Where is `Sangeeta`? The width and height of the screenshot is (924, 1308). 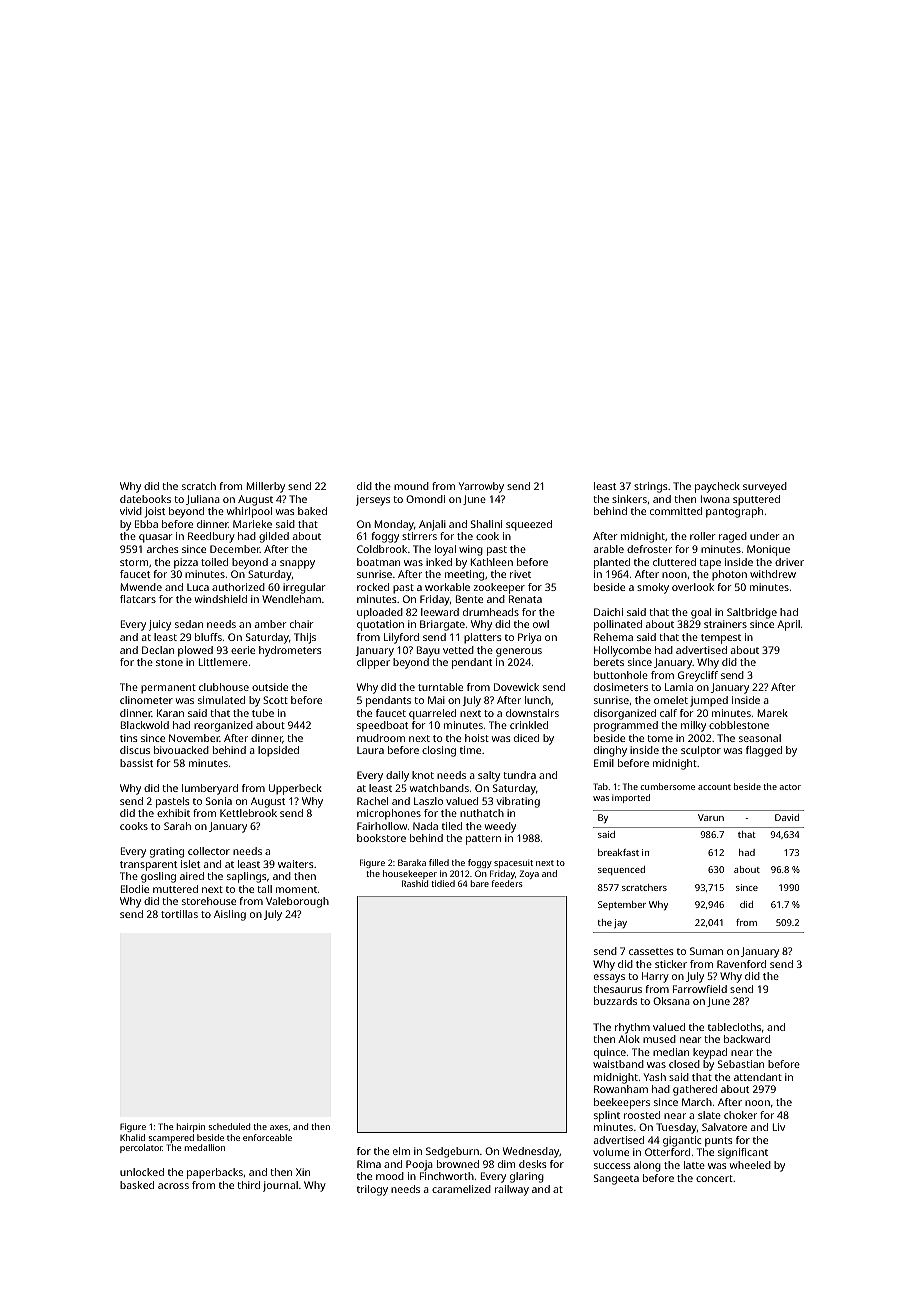
Sangeeta is located at coordinates (616, 1179).
